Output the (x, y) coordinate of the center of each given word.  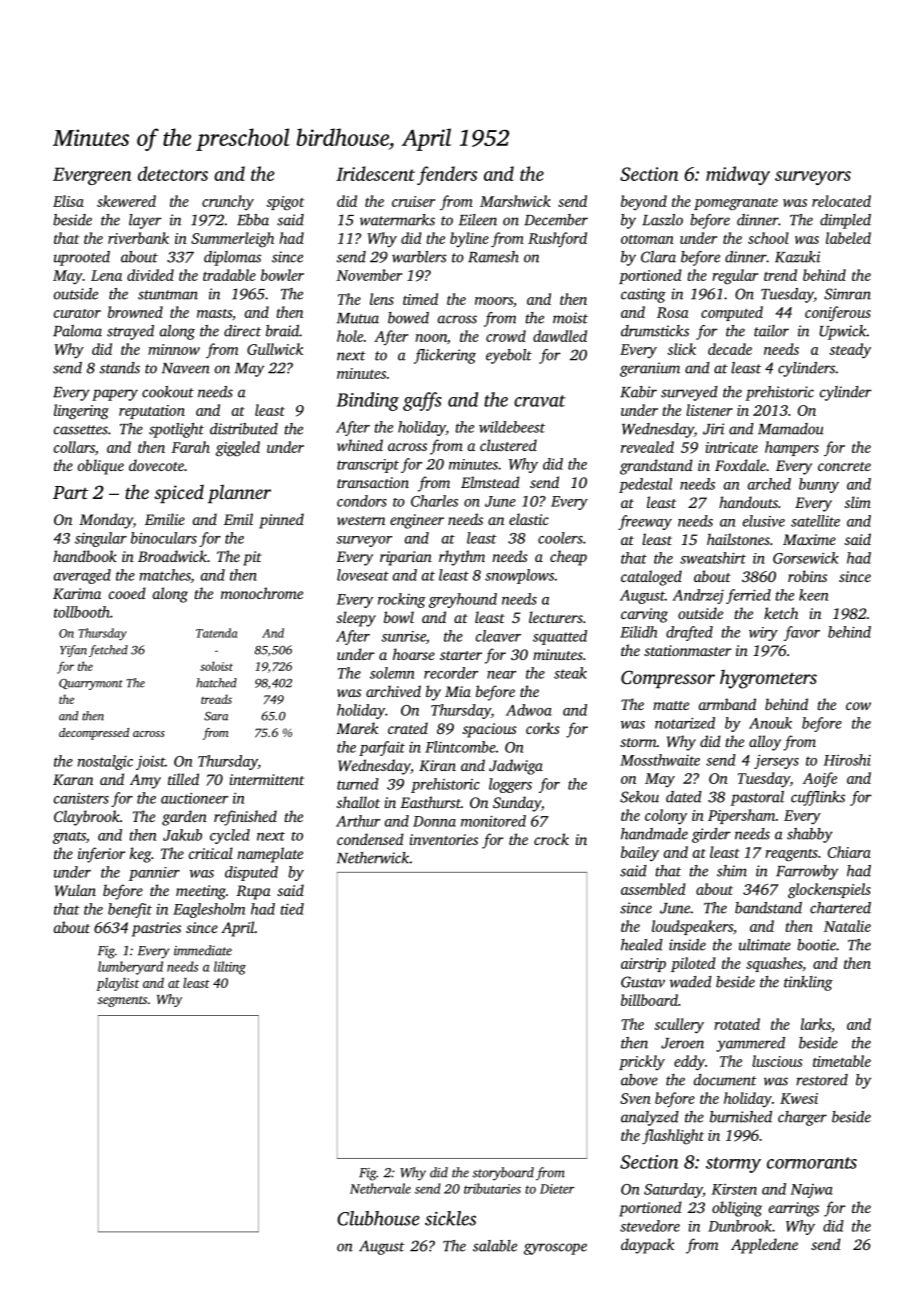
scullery (679, 1026)
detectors (173, 173)
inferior (102, 855)
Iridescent (375, 173)
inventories (444, 839)
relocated (841, 201)
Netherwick (373, 858)
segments (122, 1001)
